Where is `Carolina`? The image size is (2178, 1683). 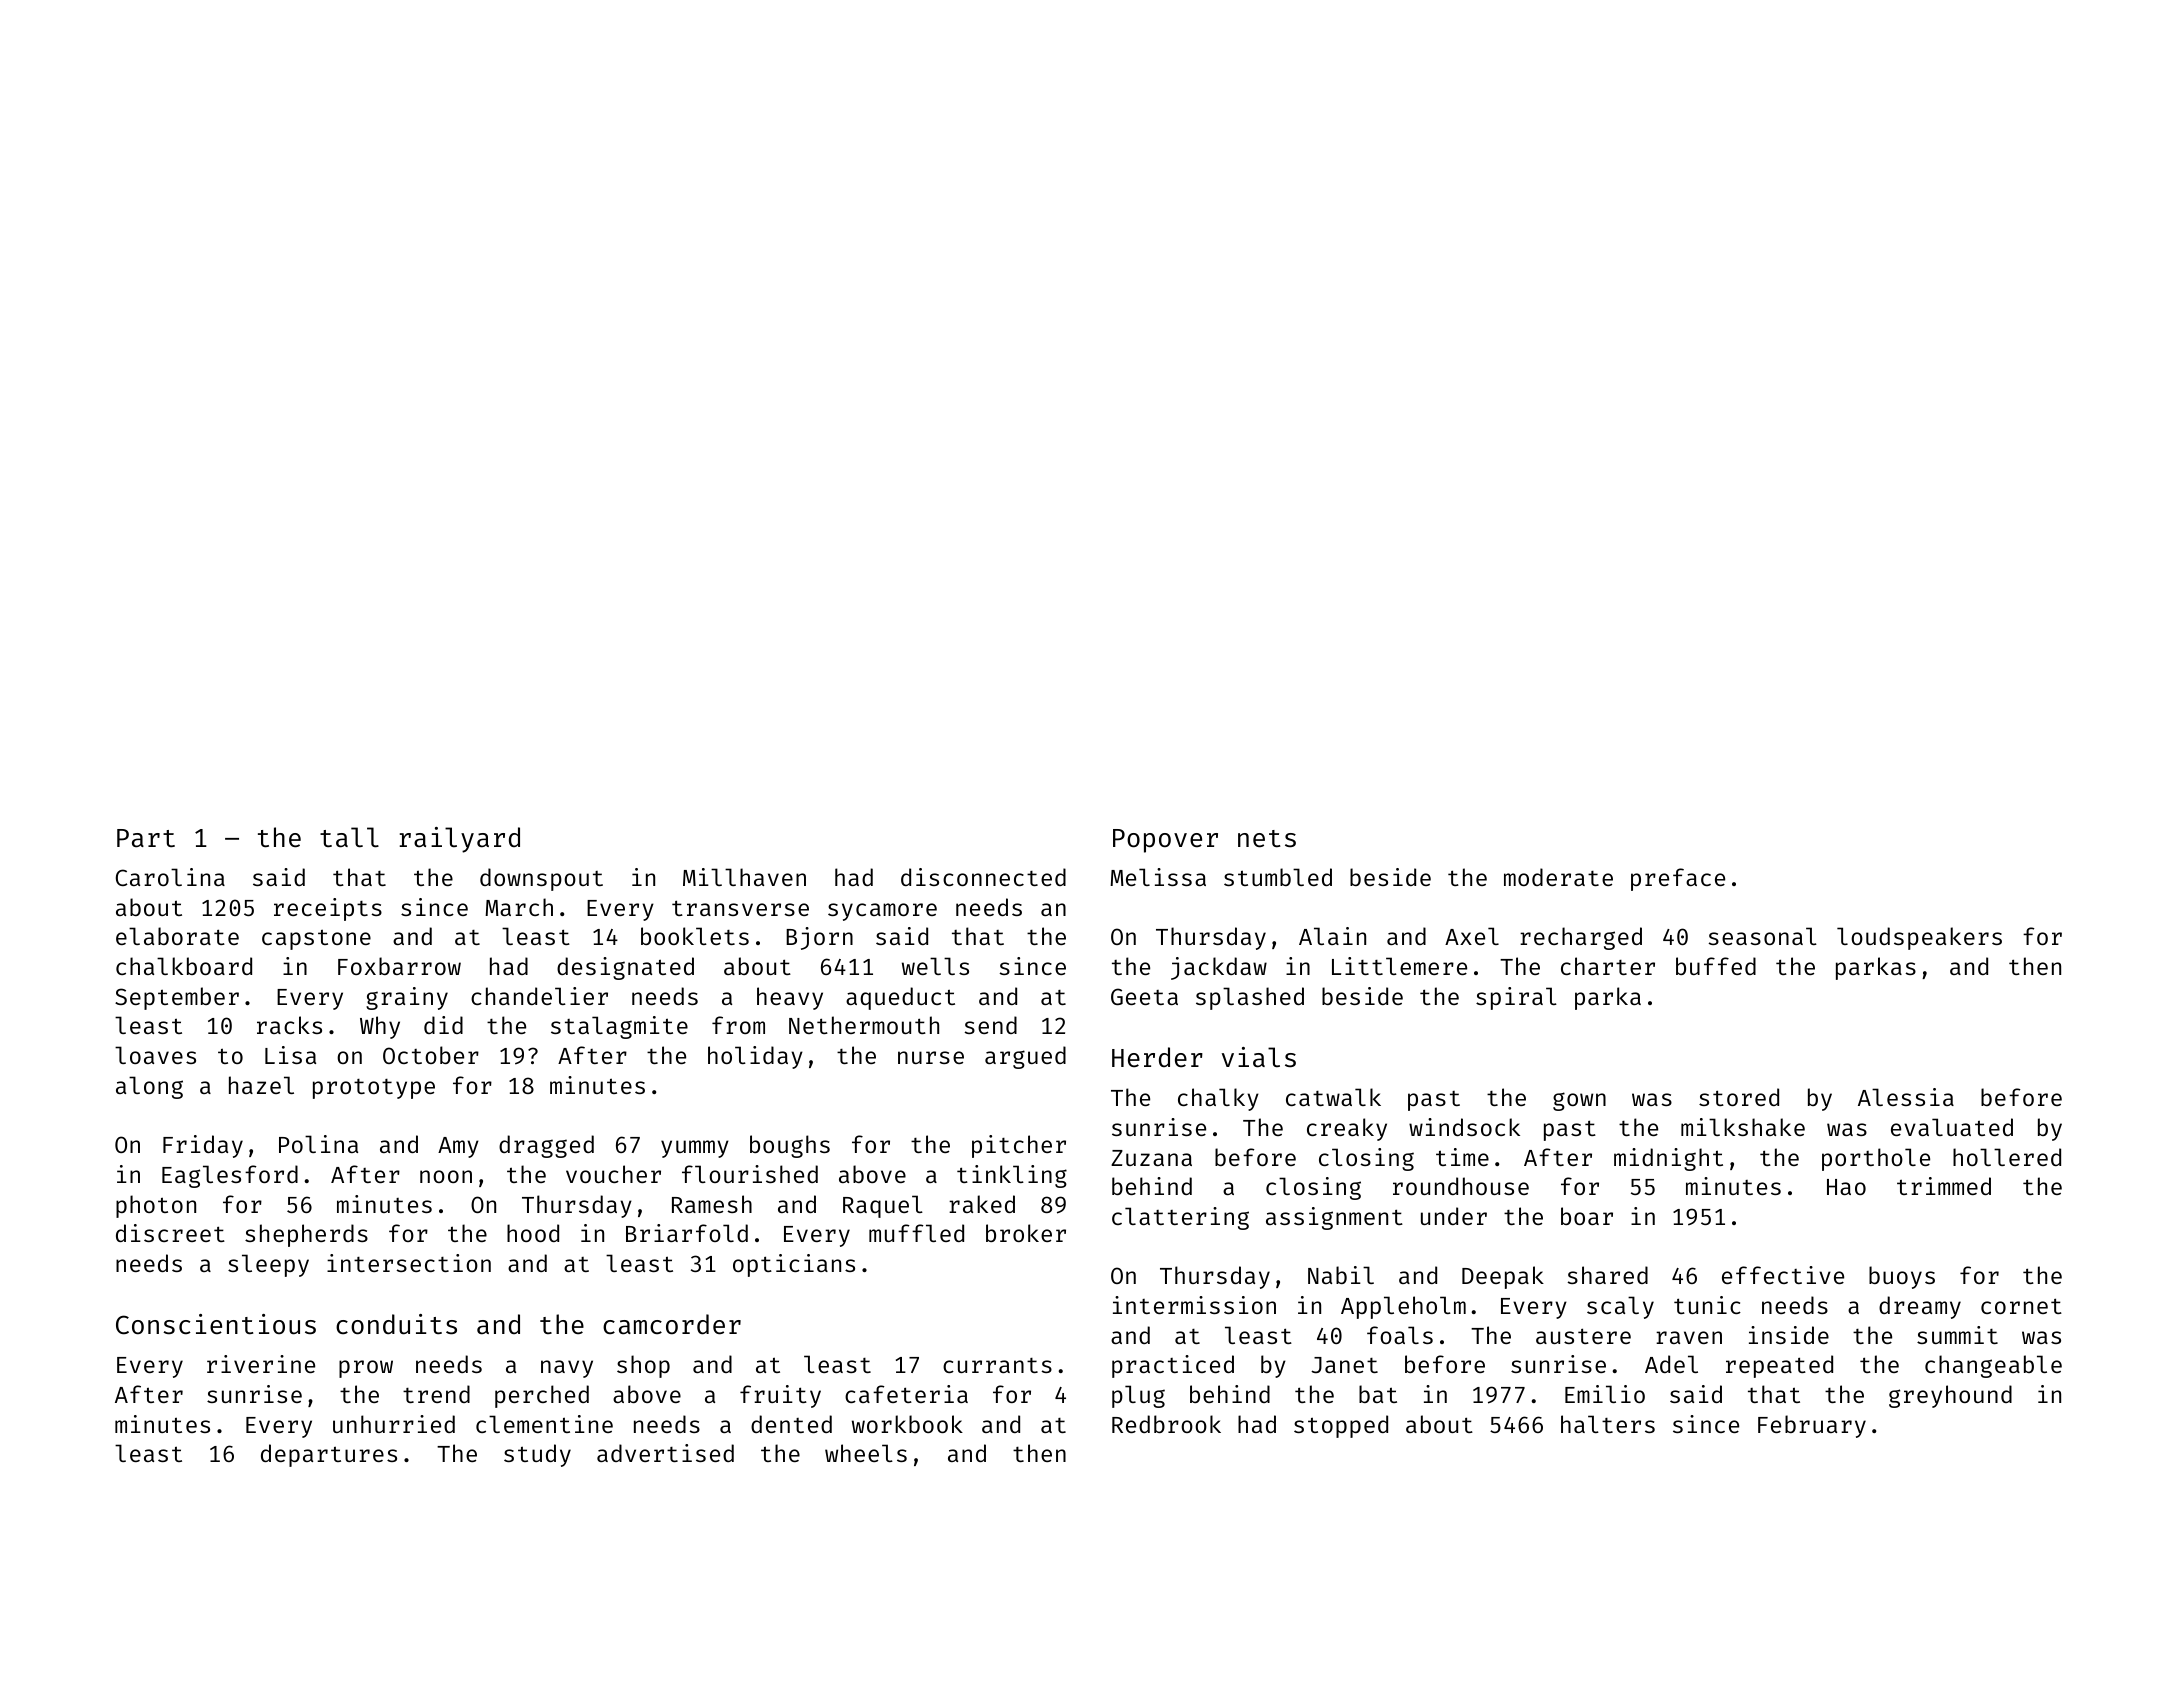 Carolina is located at coordinates (170, 877).
